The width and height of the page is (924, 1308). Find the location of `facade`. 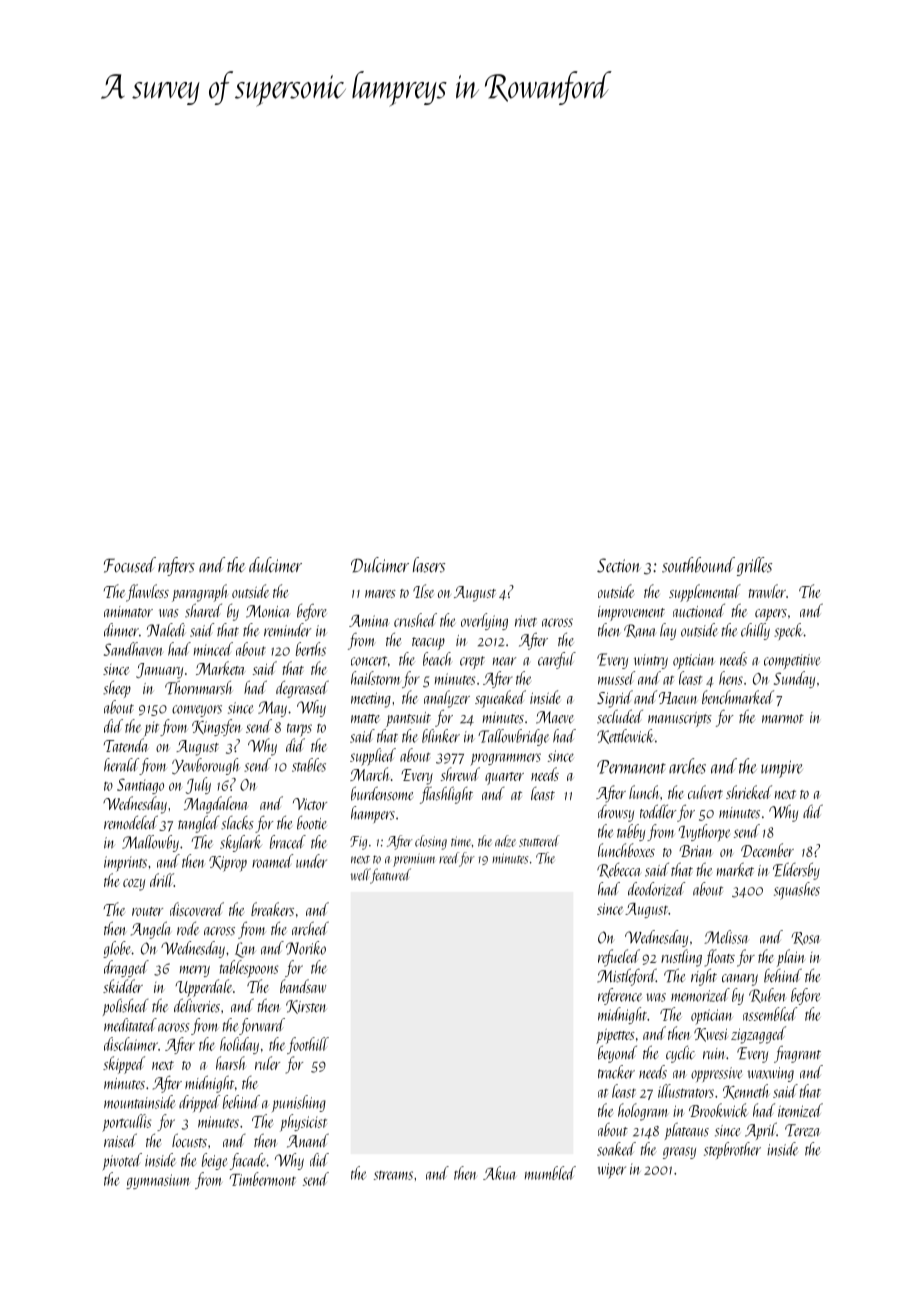

facade is located at coordinates (248, 1161).
